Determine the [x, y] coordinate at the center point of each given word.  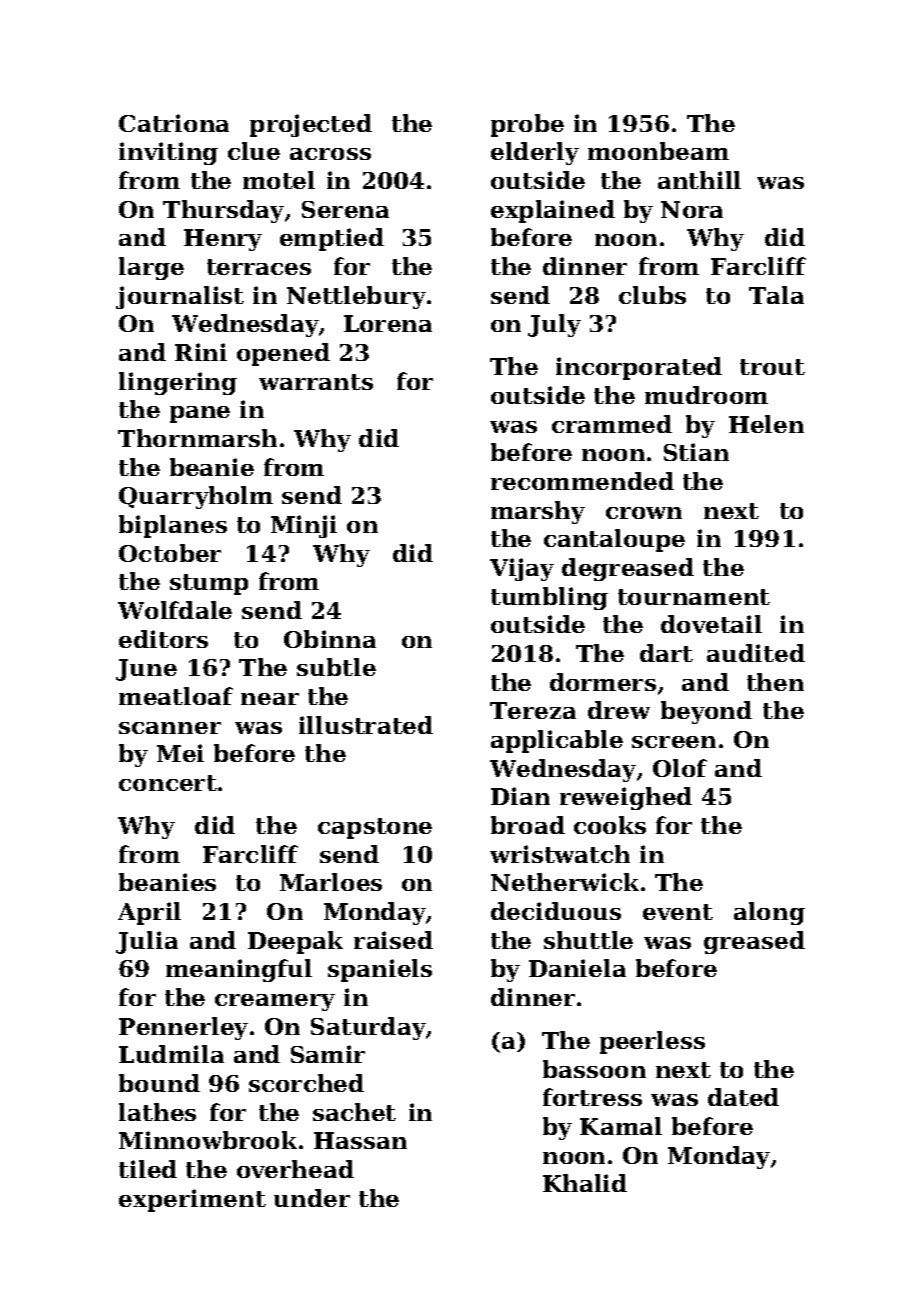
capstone [375, 828]
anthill [699, 180]
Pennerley [183, 1028]
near [270, 699]
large [151, 268]
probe [527, 125]
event [678, 912]
